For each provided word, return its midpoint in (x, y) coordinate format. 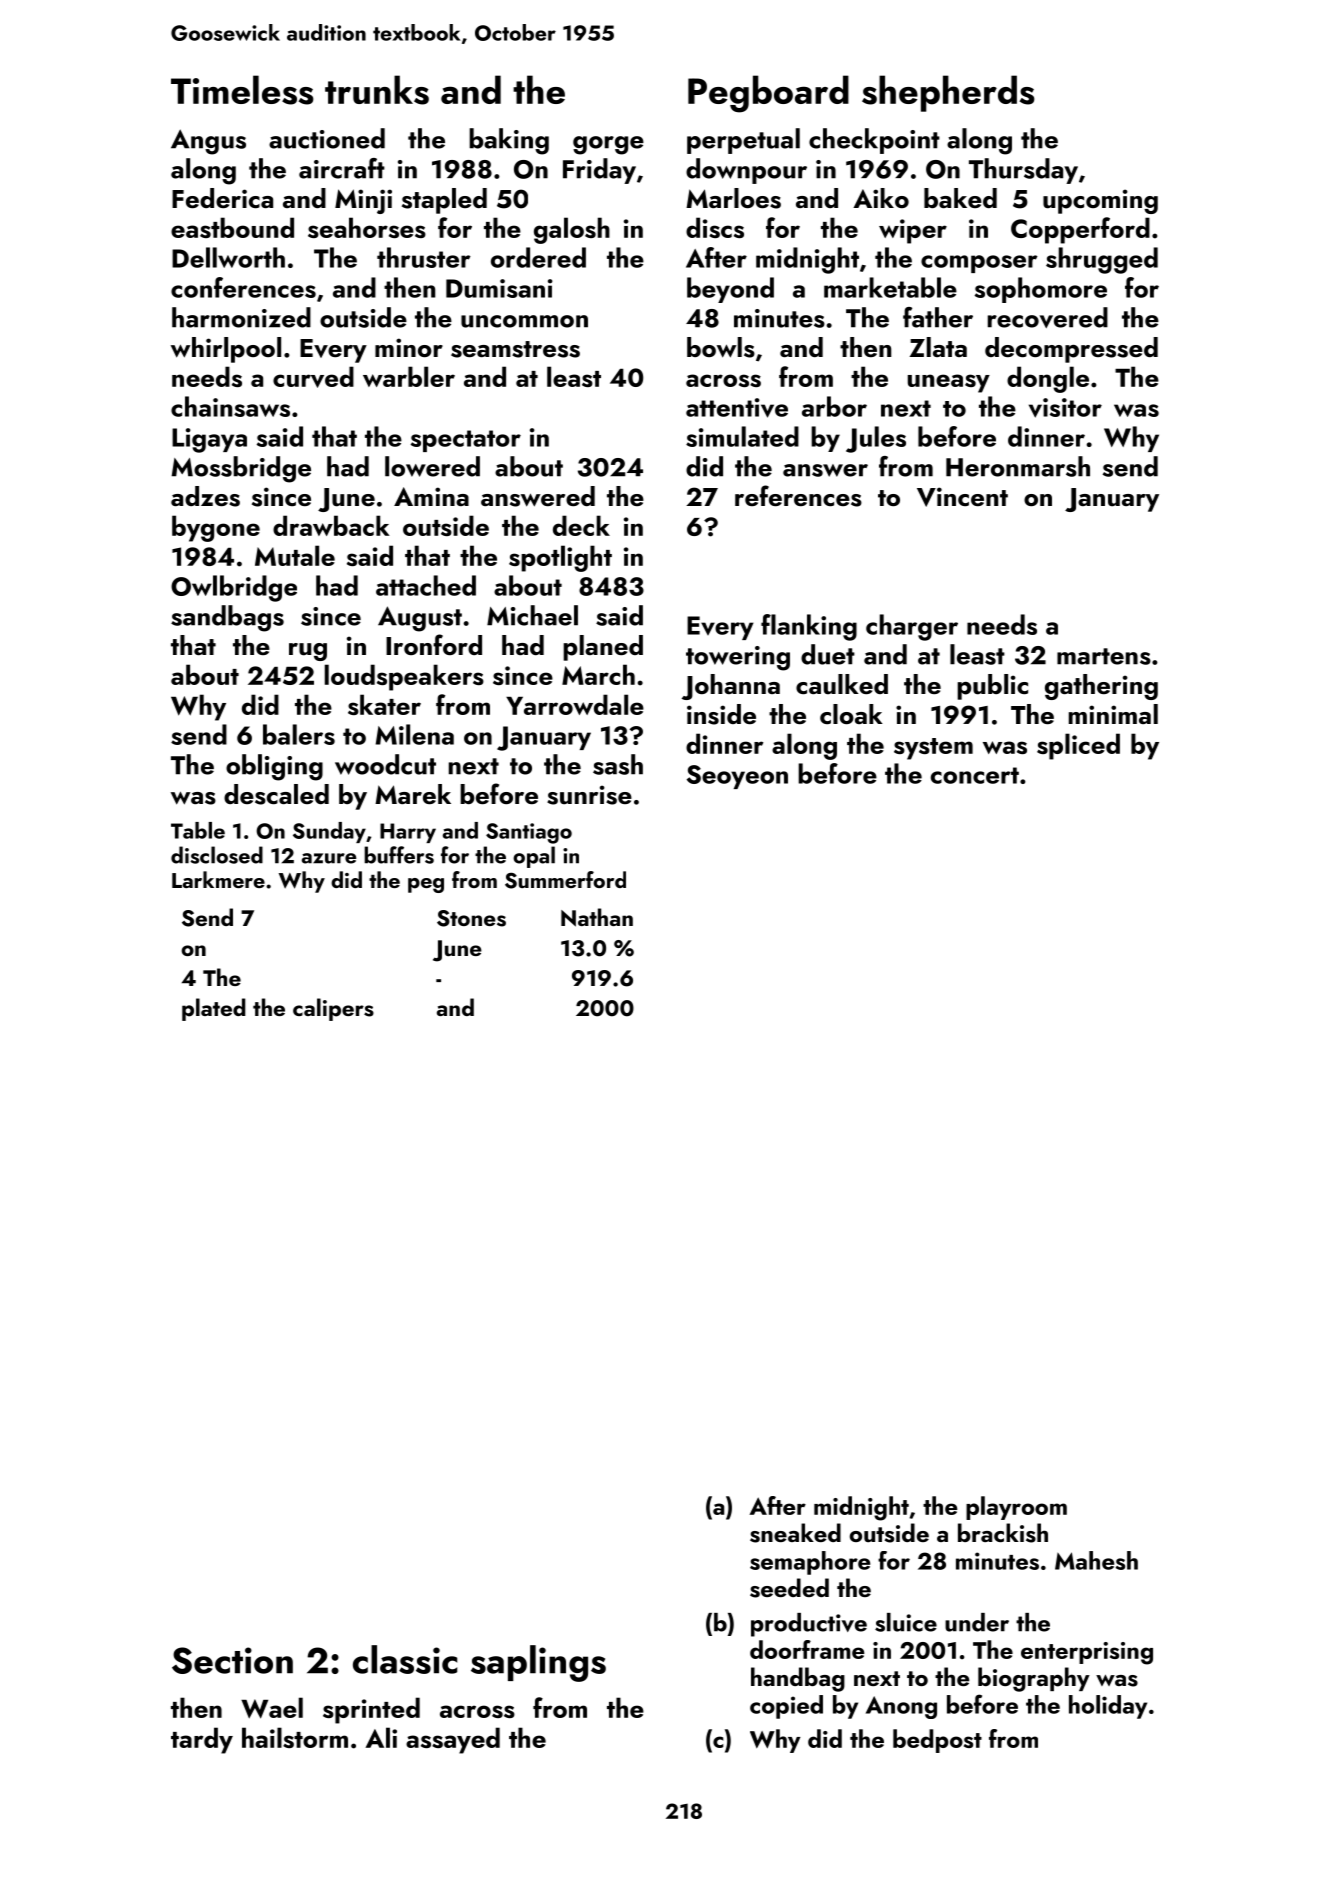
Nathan (597, 917)
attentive (737, 408)
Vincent (962, 497)
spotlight (560, 558)
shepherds (948, 93)
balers (299, 734)
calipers (333, 1009)
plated (214, 1009)
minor (409, 347)
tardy (202, 1740)
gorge (608, 145)
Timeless (242, 90)
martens (1104, 656)
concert (975, 775)
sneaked (795, 1533)
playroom (1016, 1508)
